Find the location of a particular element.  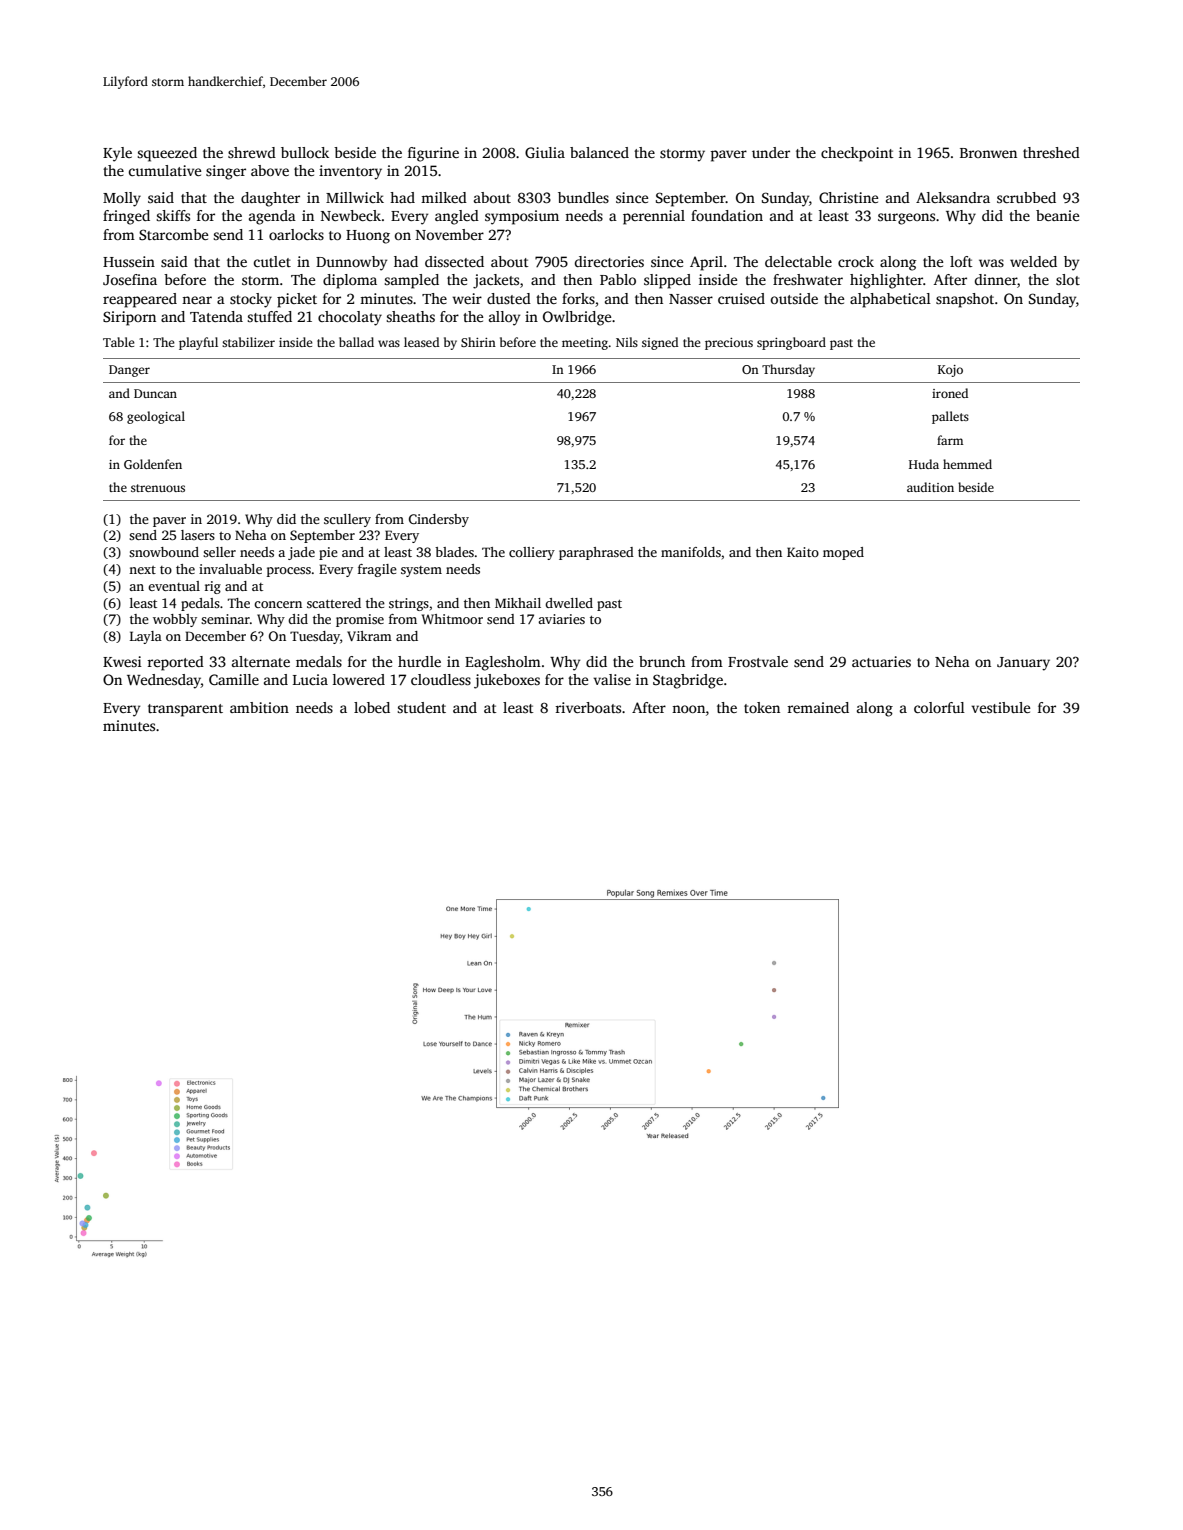

balanced is located at coordinates (599, 152).
